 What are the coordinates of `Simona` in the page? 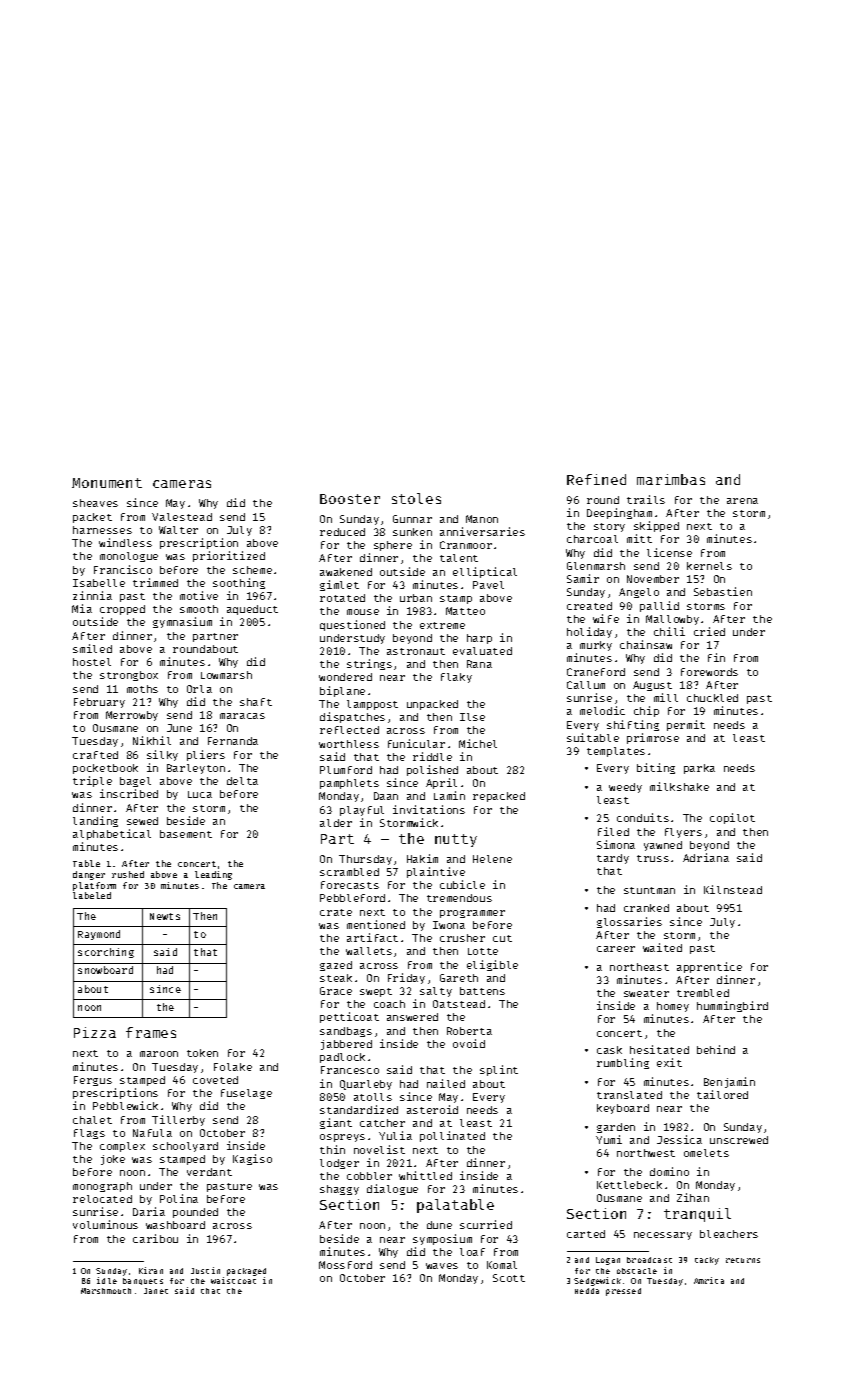 It's located at (616, 844).
